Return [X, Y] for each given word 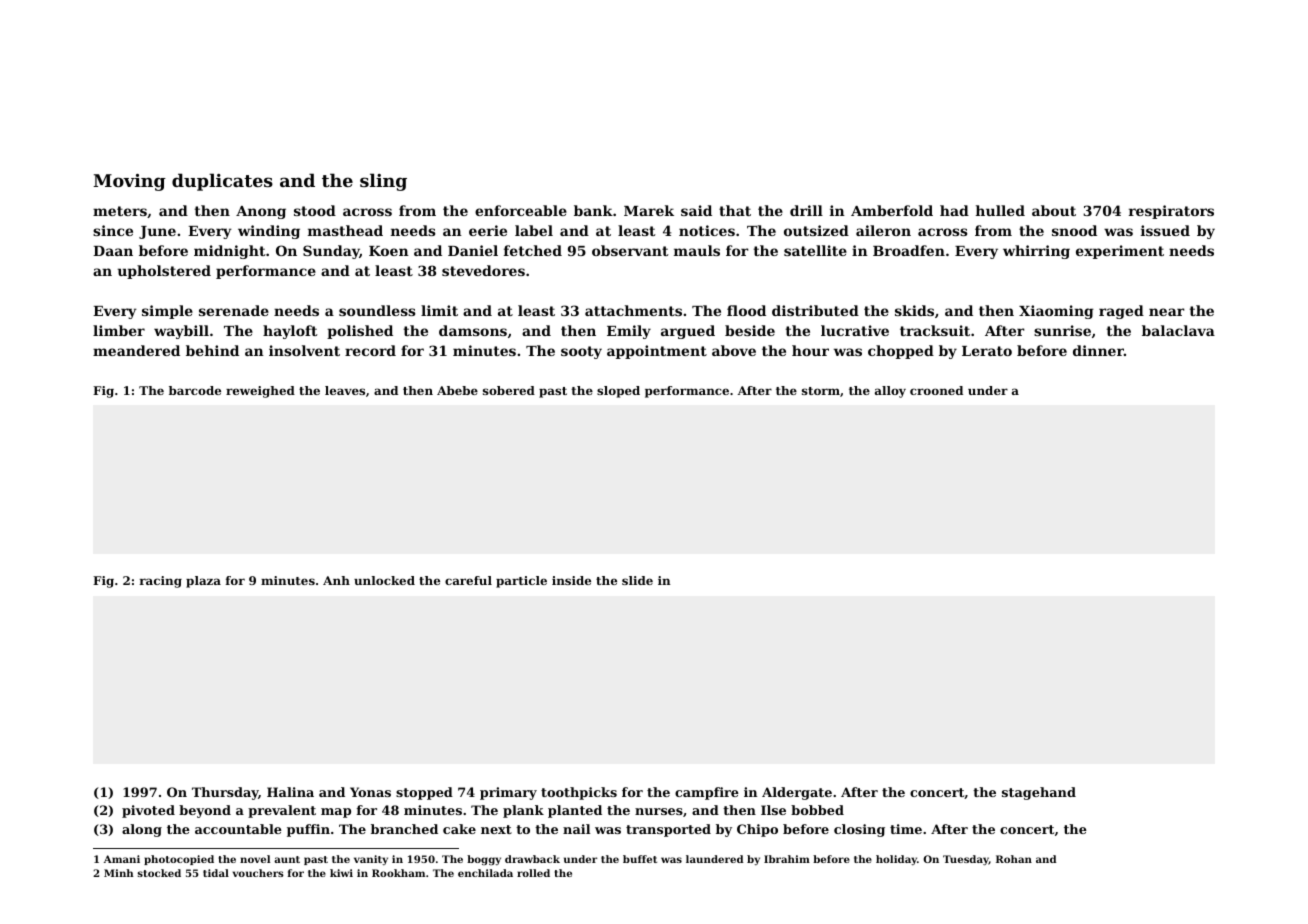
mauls [697, 250]
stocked [159, 873]
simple [167, 312]
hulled [1000, 210]
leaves [345, 390]
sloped [618, 392]
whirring [1036, 252]
